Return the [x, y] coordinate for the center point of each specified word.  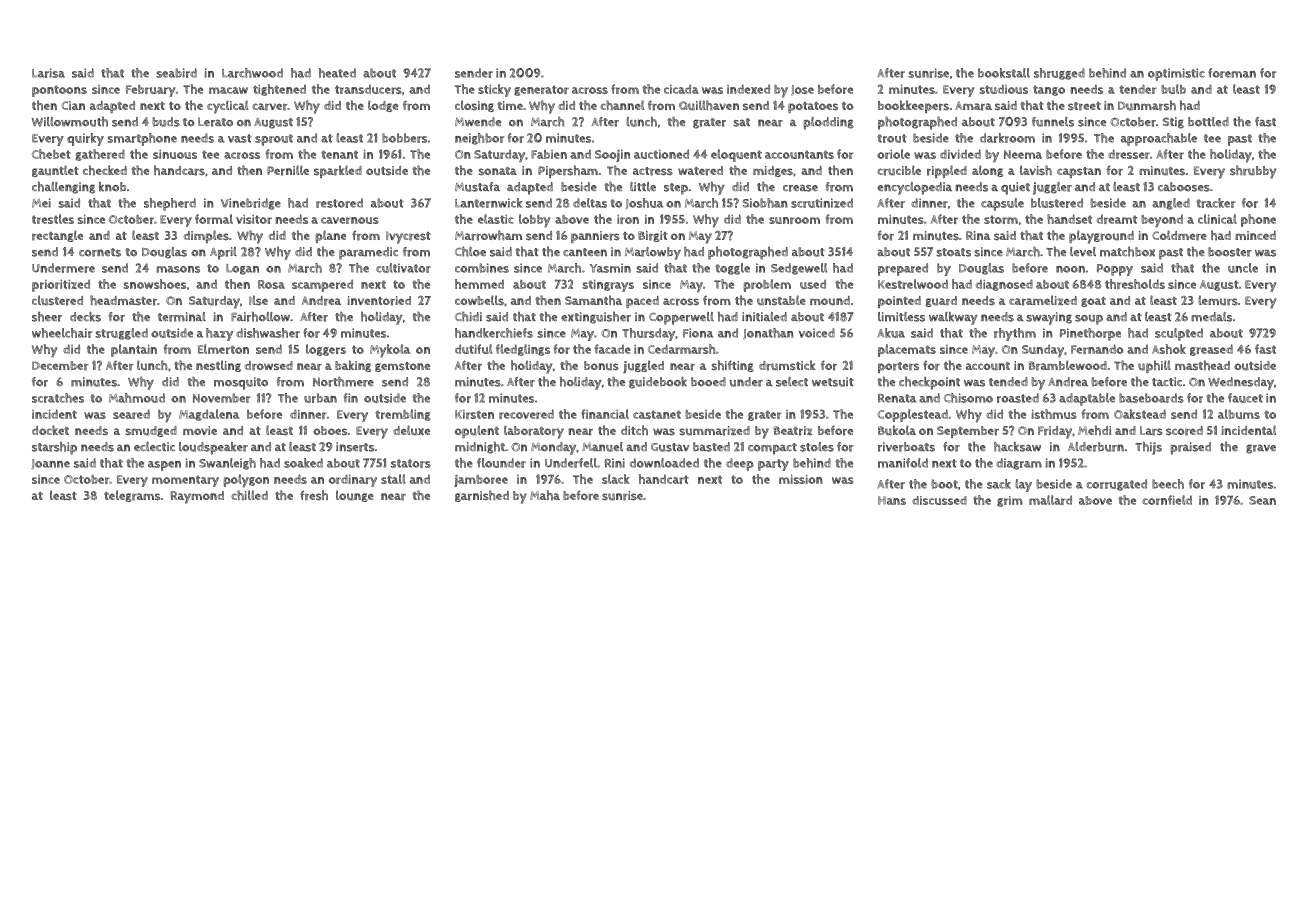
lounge [355, 496]
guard [941, 301]
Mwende [478, 122]
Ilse [258, 300]
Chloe [470, 251]
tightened [279, 90]
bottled [1208, 122]
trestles [53, 219]
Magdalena [209, 415]
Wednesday [1241, 383]
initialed [764, 316]
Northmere [343, 381]
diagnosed [1004, 285]
